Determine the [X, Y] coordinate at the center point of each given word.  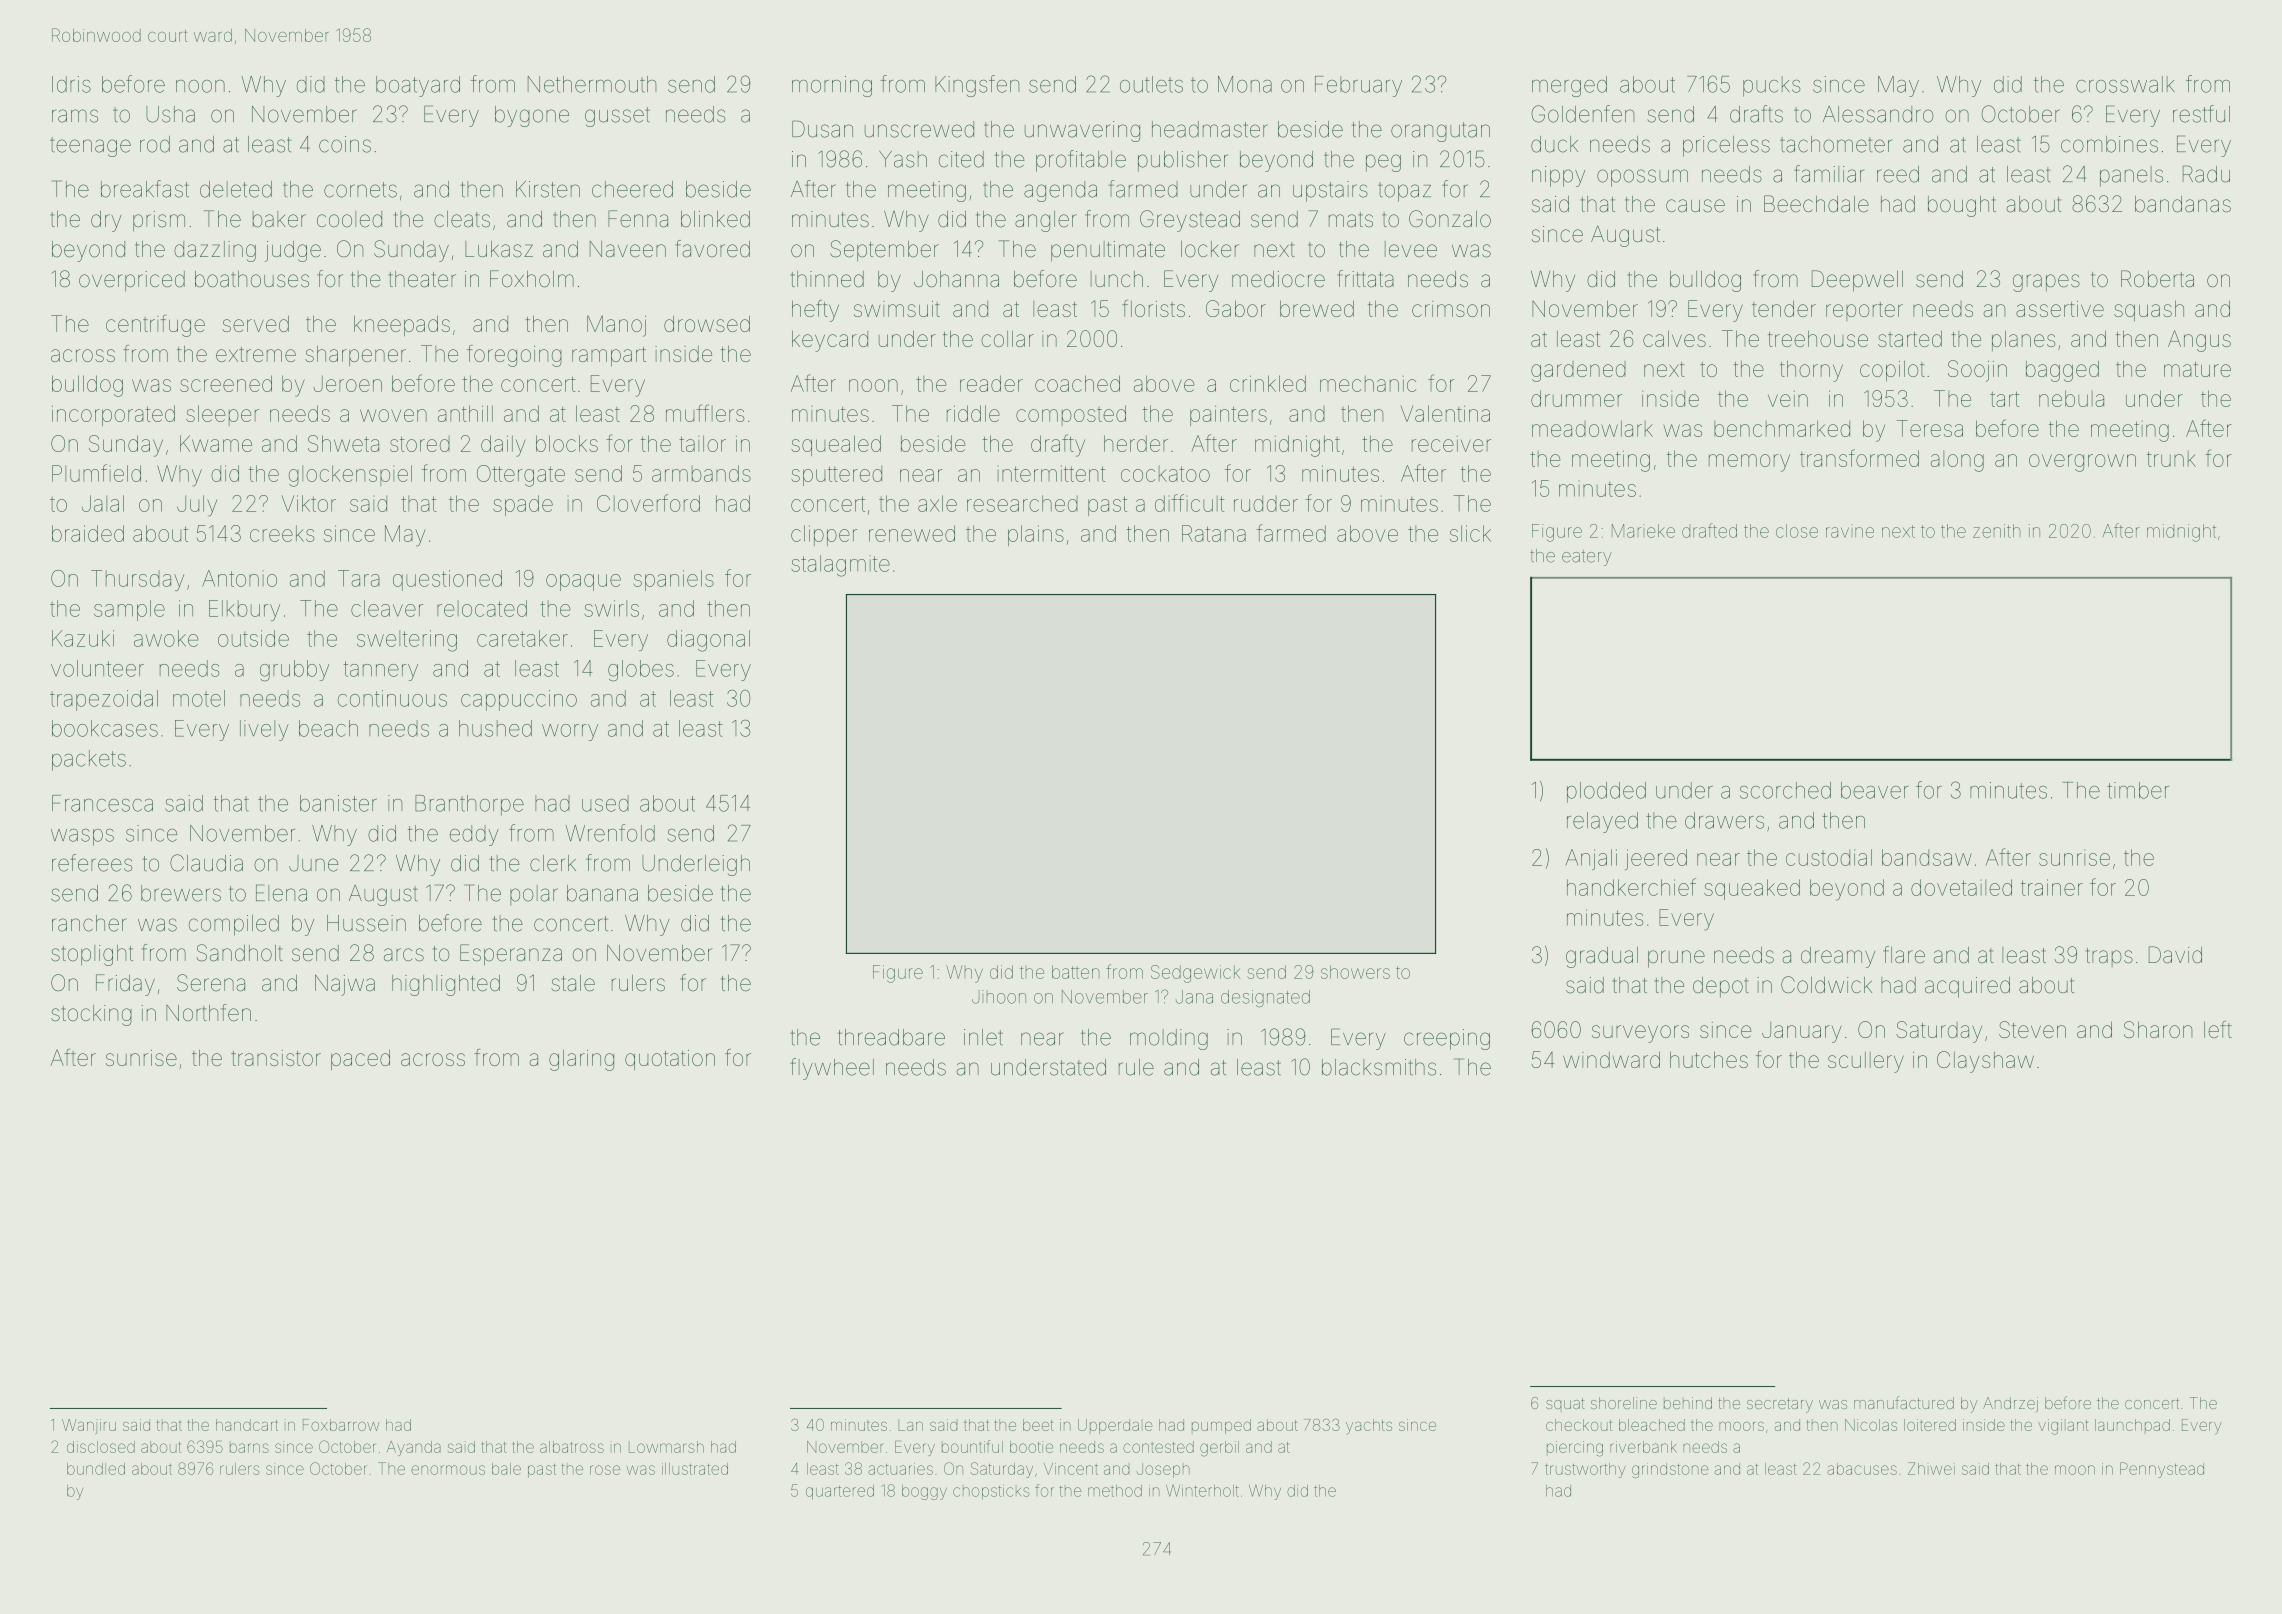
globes [641, 670]
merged [1569, 86]
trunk [2171, 459]
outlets [1151, 84]
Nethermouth [592, 84]
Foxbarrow [341, 1425]
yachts [1369, 1426]
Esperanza [511, 955]
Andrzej [2010, 1404]
